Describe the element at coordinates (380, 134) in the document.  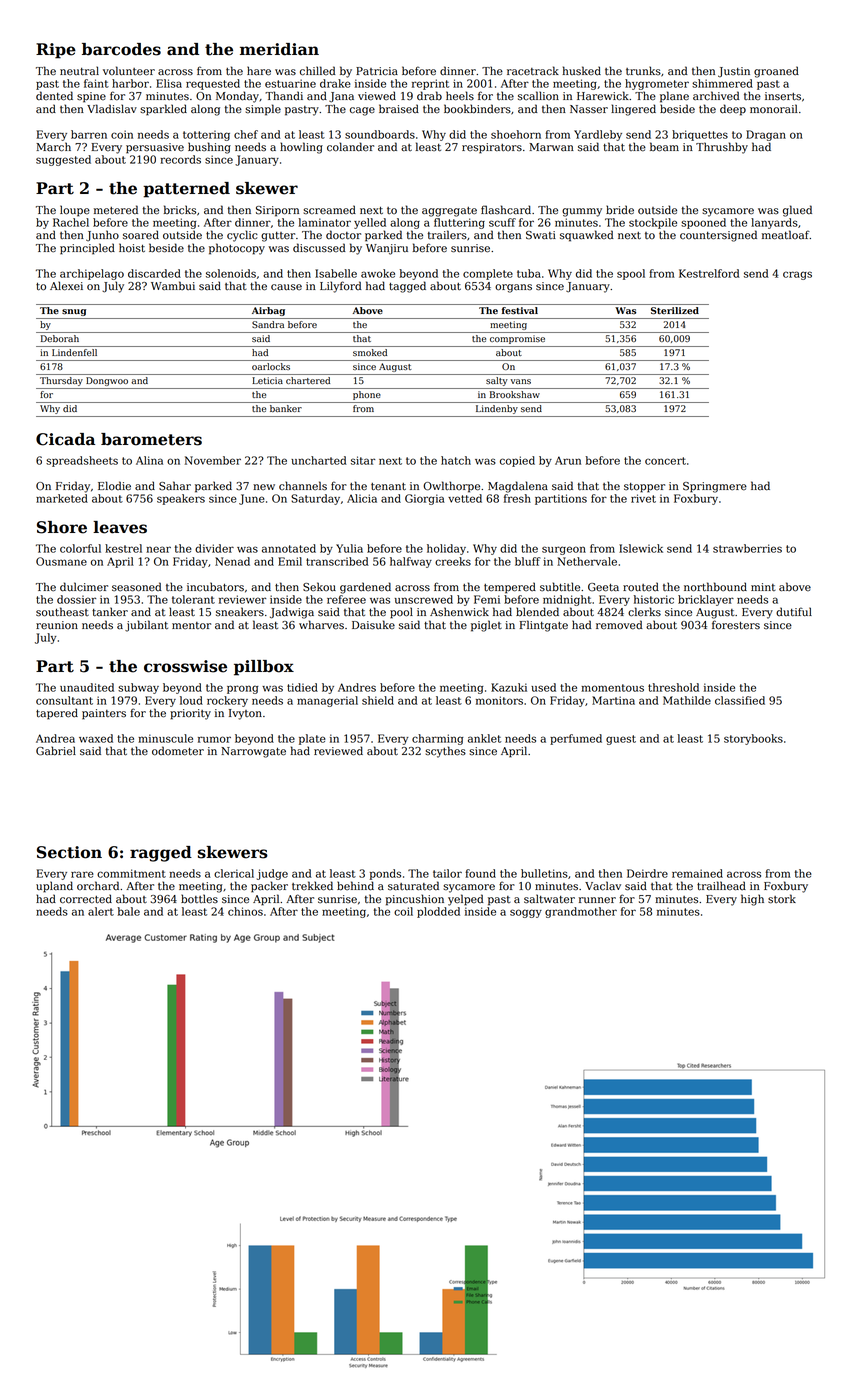
I see `soundboards` at that location.
